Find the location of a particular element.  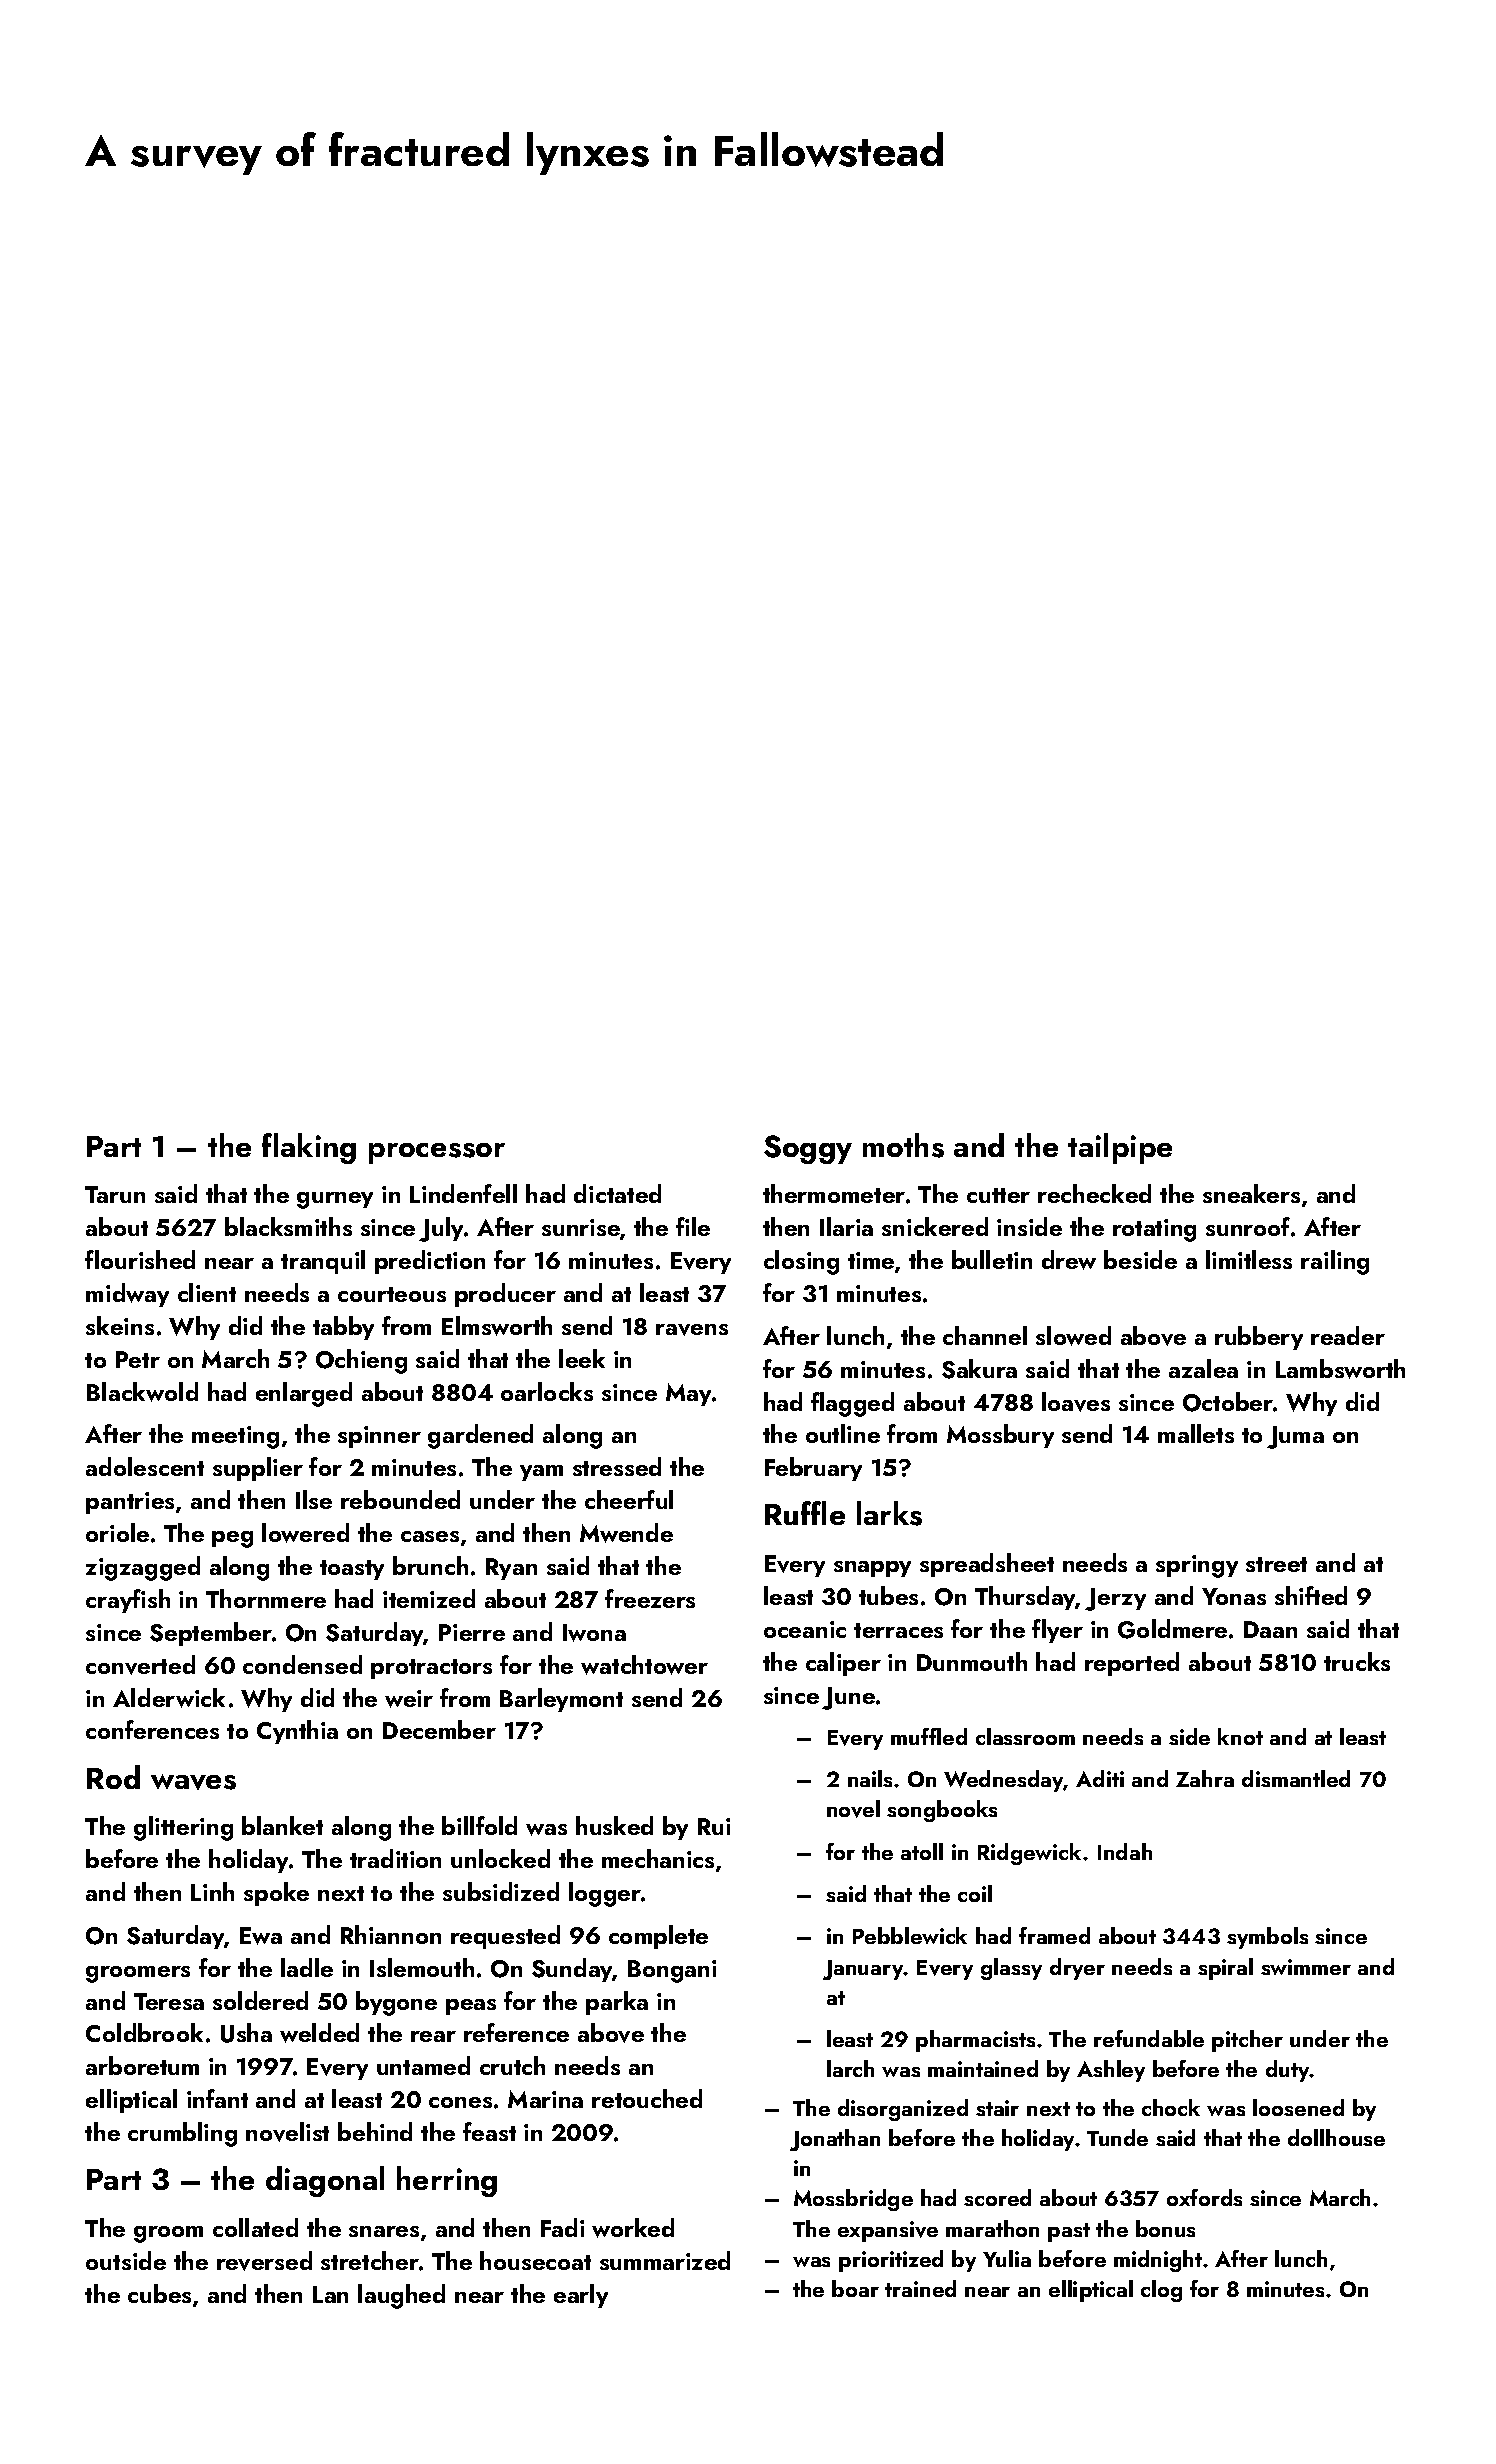

ladle is located at coordinates (307, 1967).
